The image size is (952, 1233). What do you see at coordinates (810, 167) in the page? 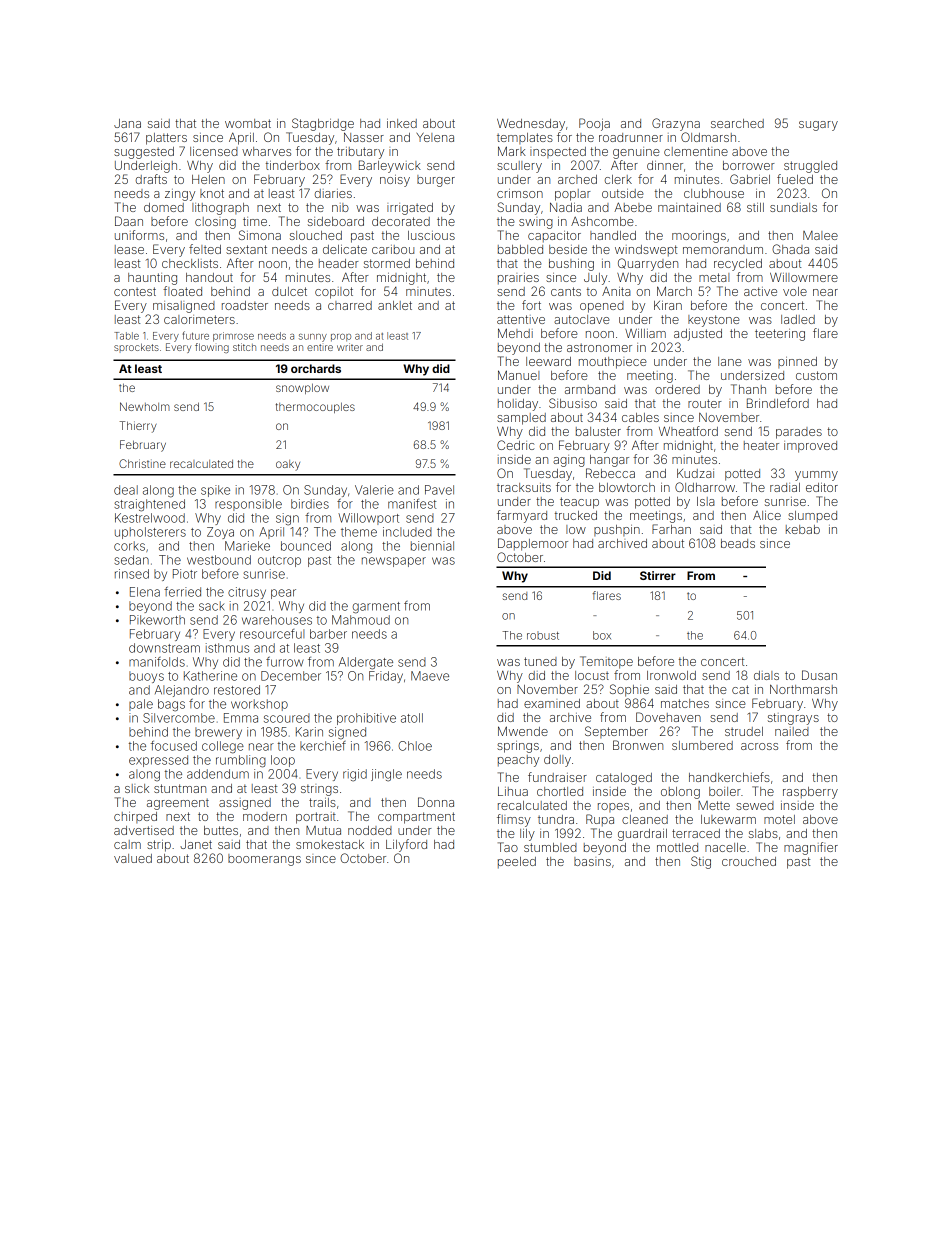
I see `struggled` at bounding box center [810, 167].
